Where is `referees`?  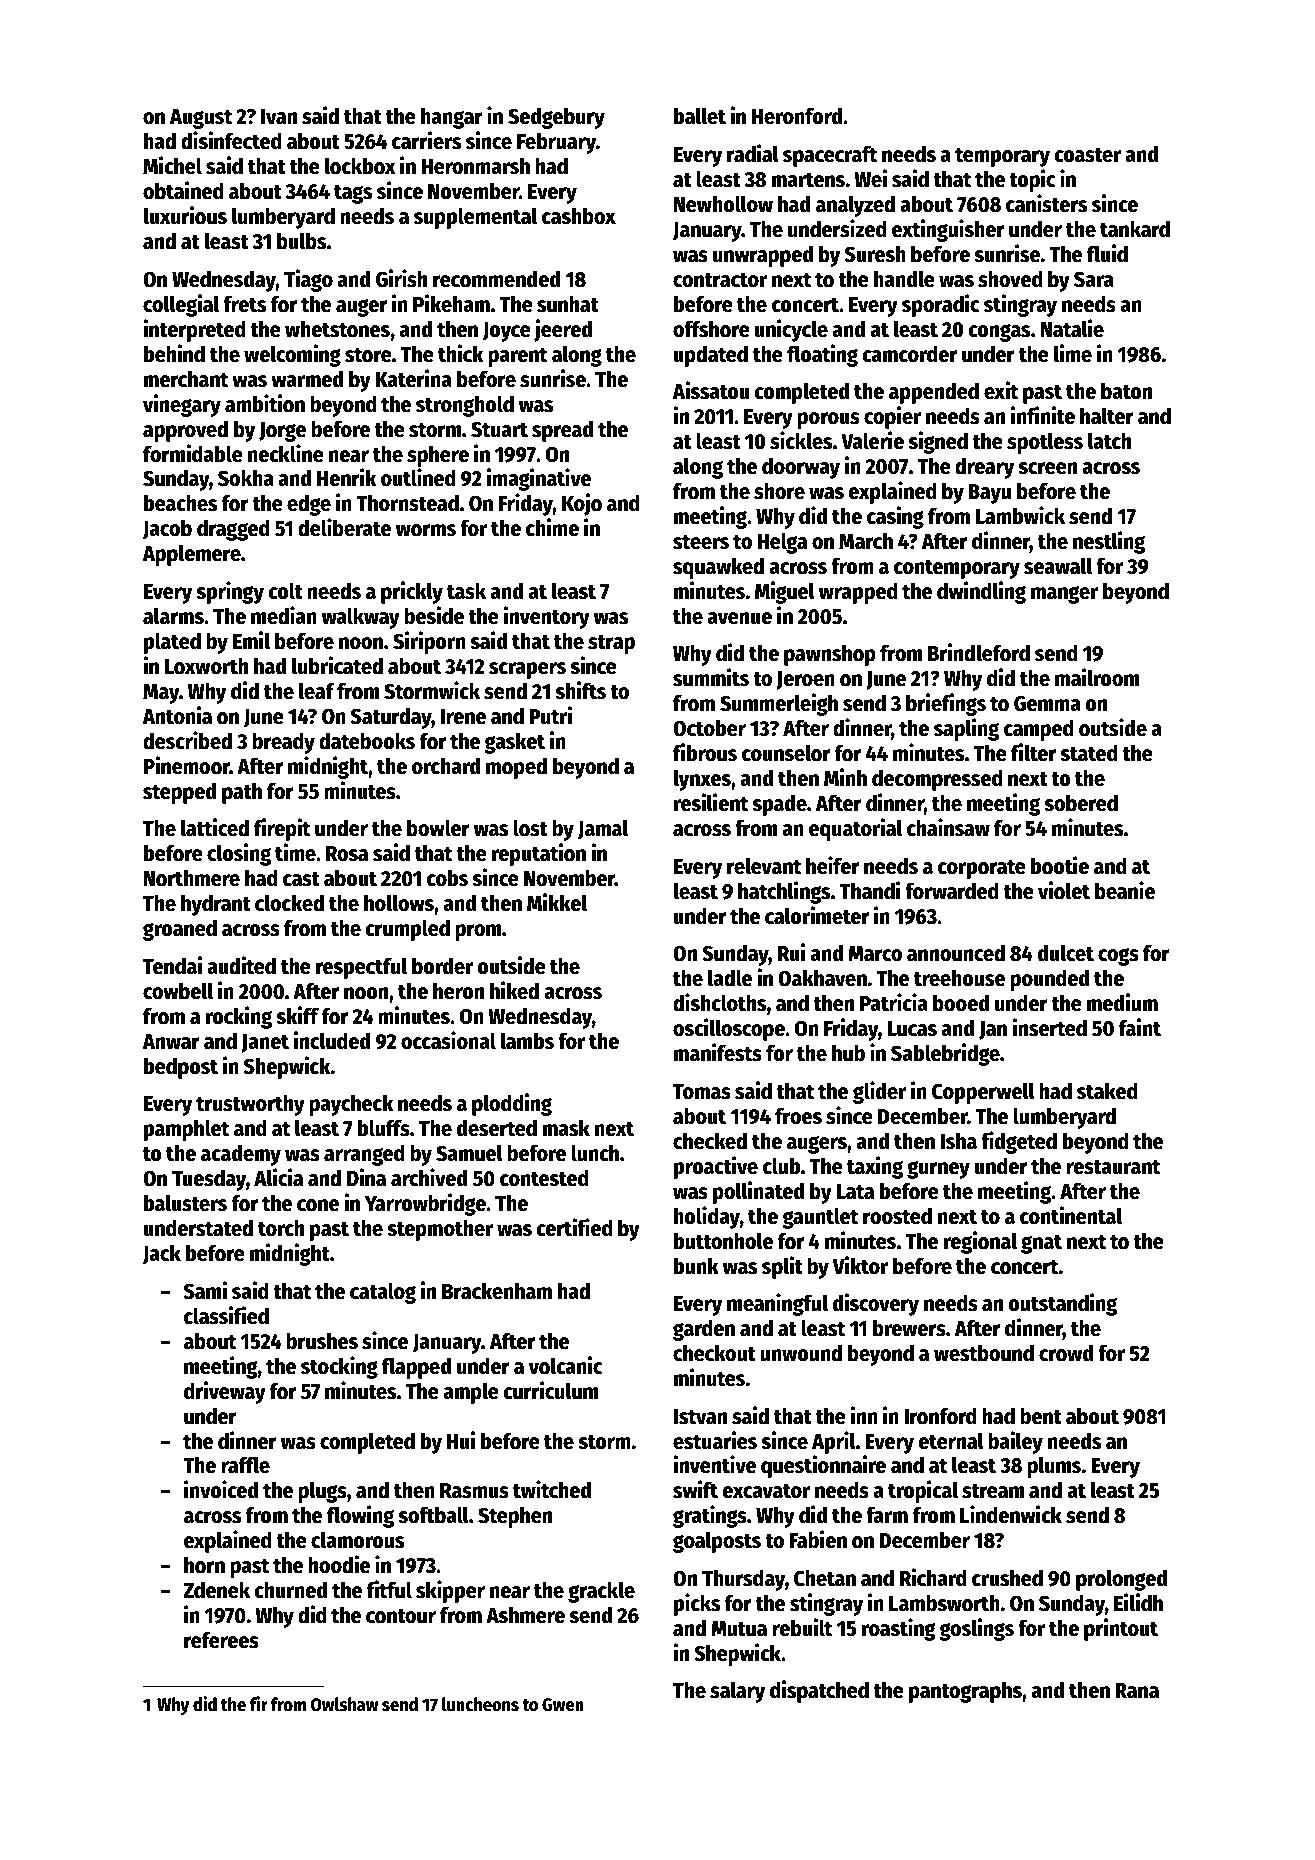
referees is located at coordinates (221, 1640).
